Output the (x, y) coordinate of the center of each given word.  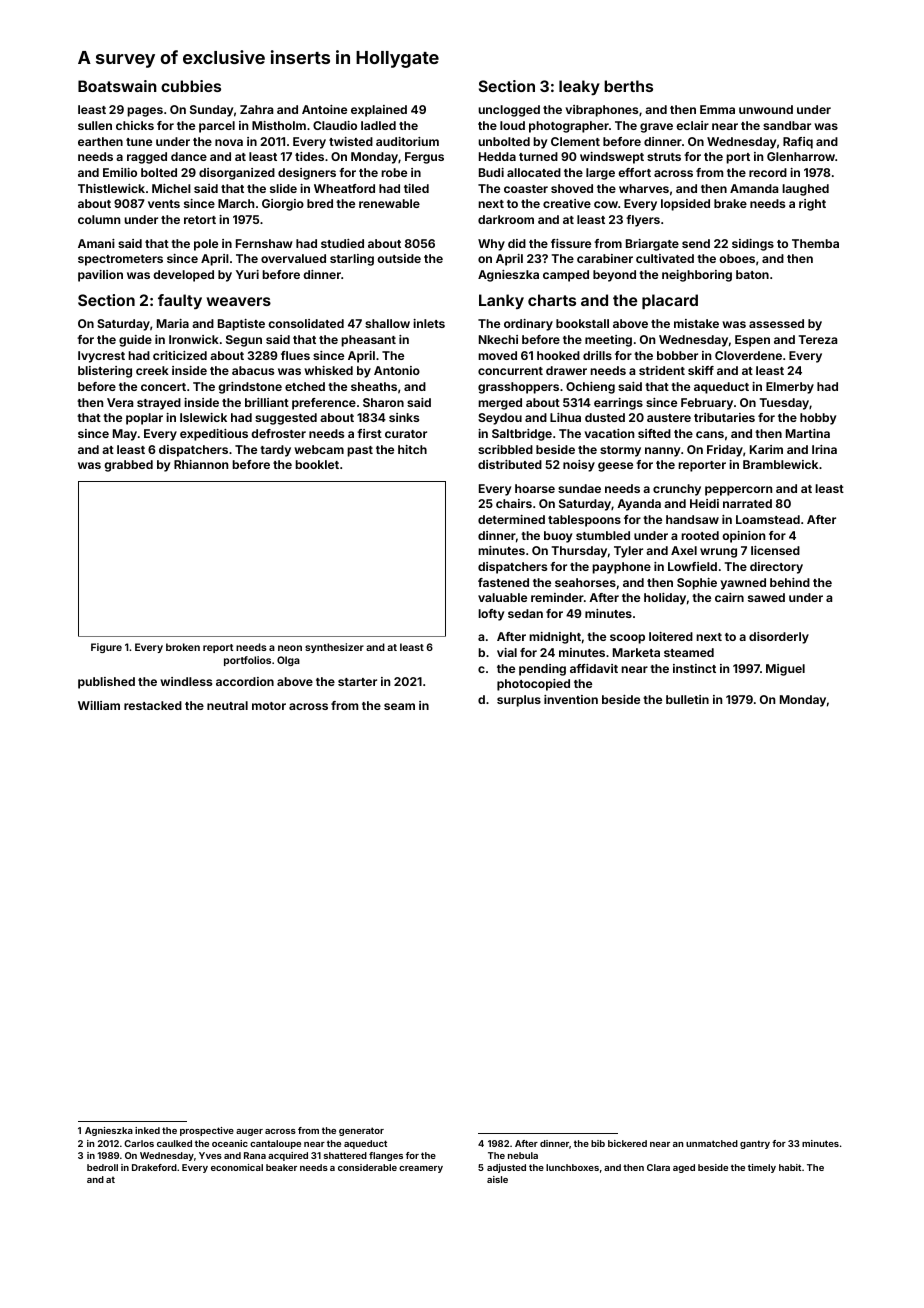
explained (379, 111)
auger (249, 1132)
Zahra (256, 109)
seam (399, 706)
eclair (692, 125)
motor (269, 706)
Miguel (785, 670)
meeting (608, 341)
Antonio (397, 370)
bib (598, 1143)
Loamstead (768, 519)
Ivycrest (101, 357)
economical (237, 1167)
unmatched (712, 1143)
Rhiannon (201, 464)
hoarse (535, 488)
